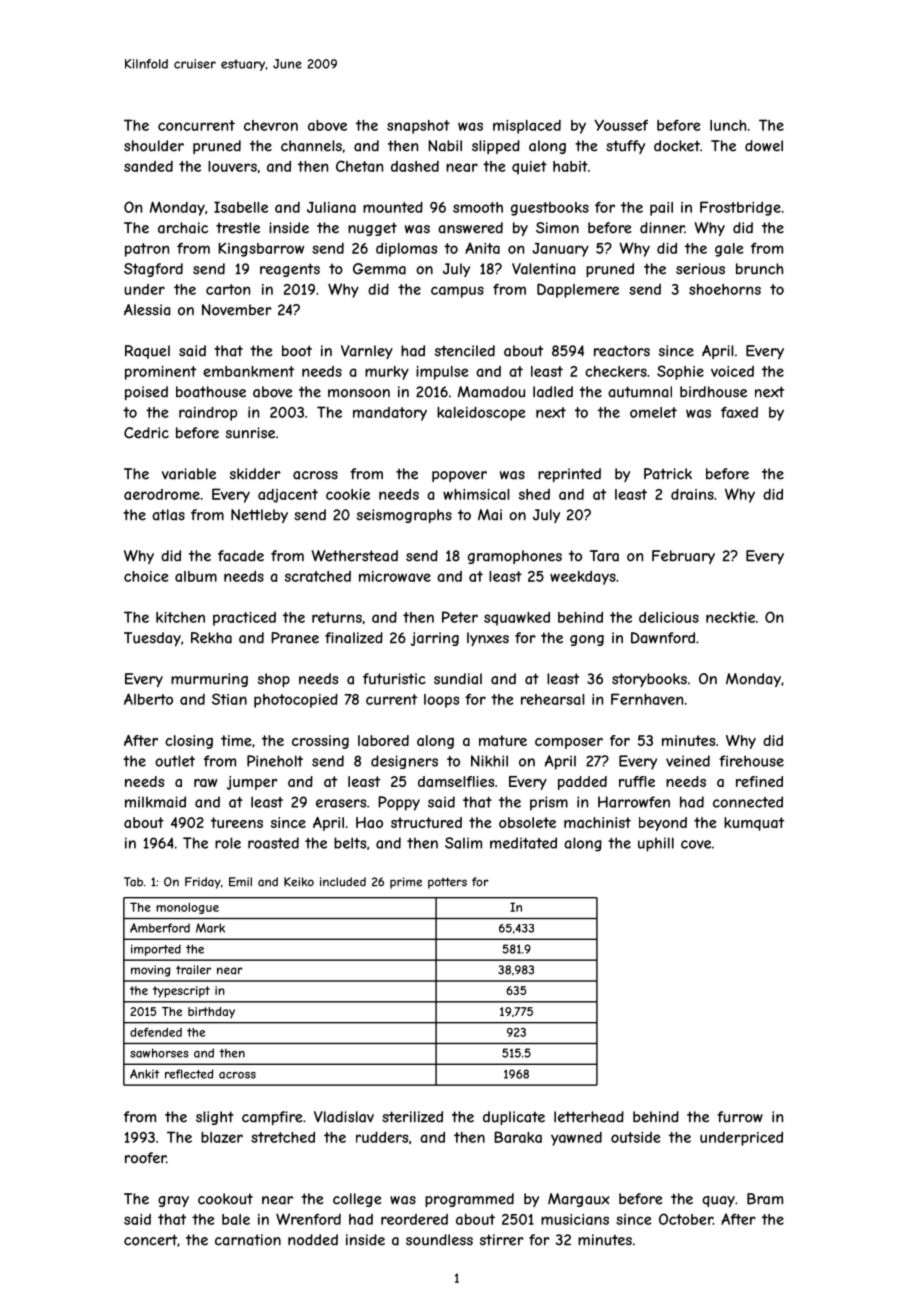 Image resolution: width=908 pixels, height=1316 pixels. I want to click on Baraka, so click(518, 1137).
